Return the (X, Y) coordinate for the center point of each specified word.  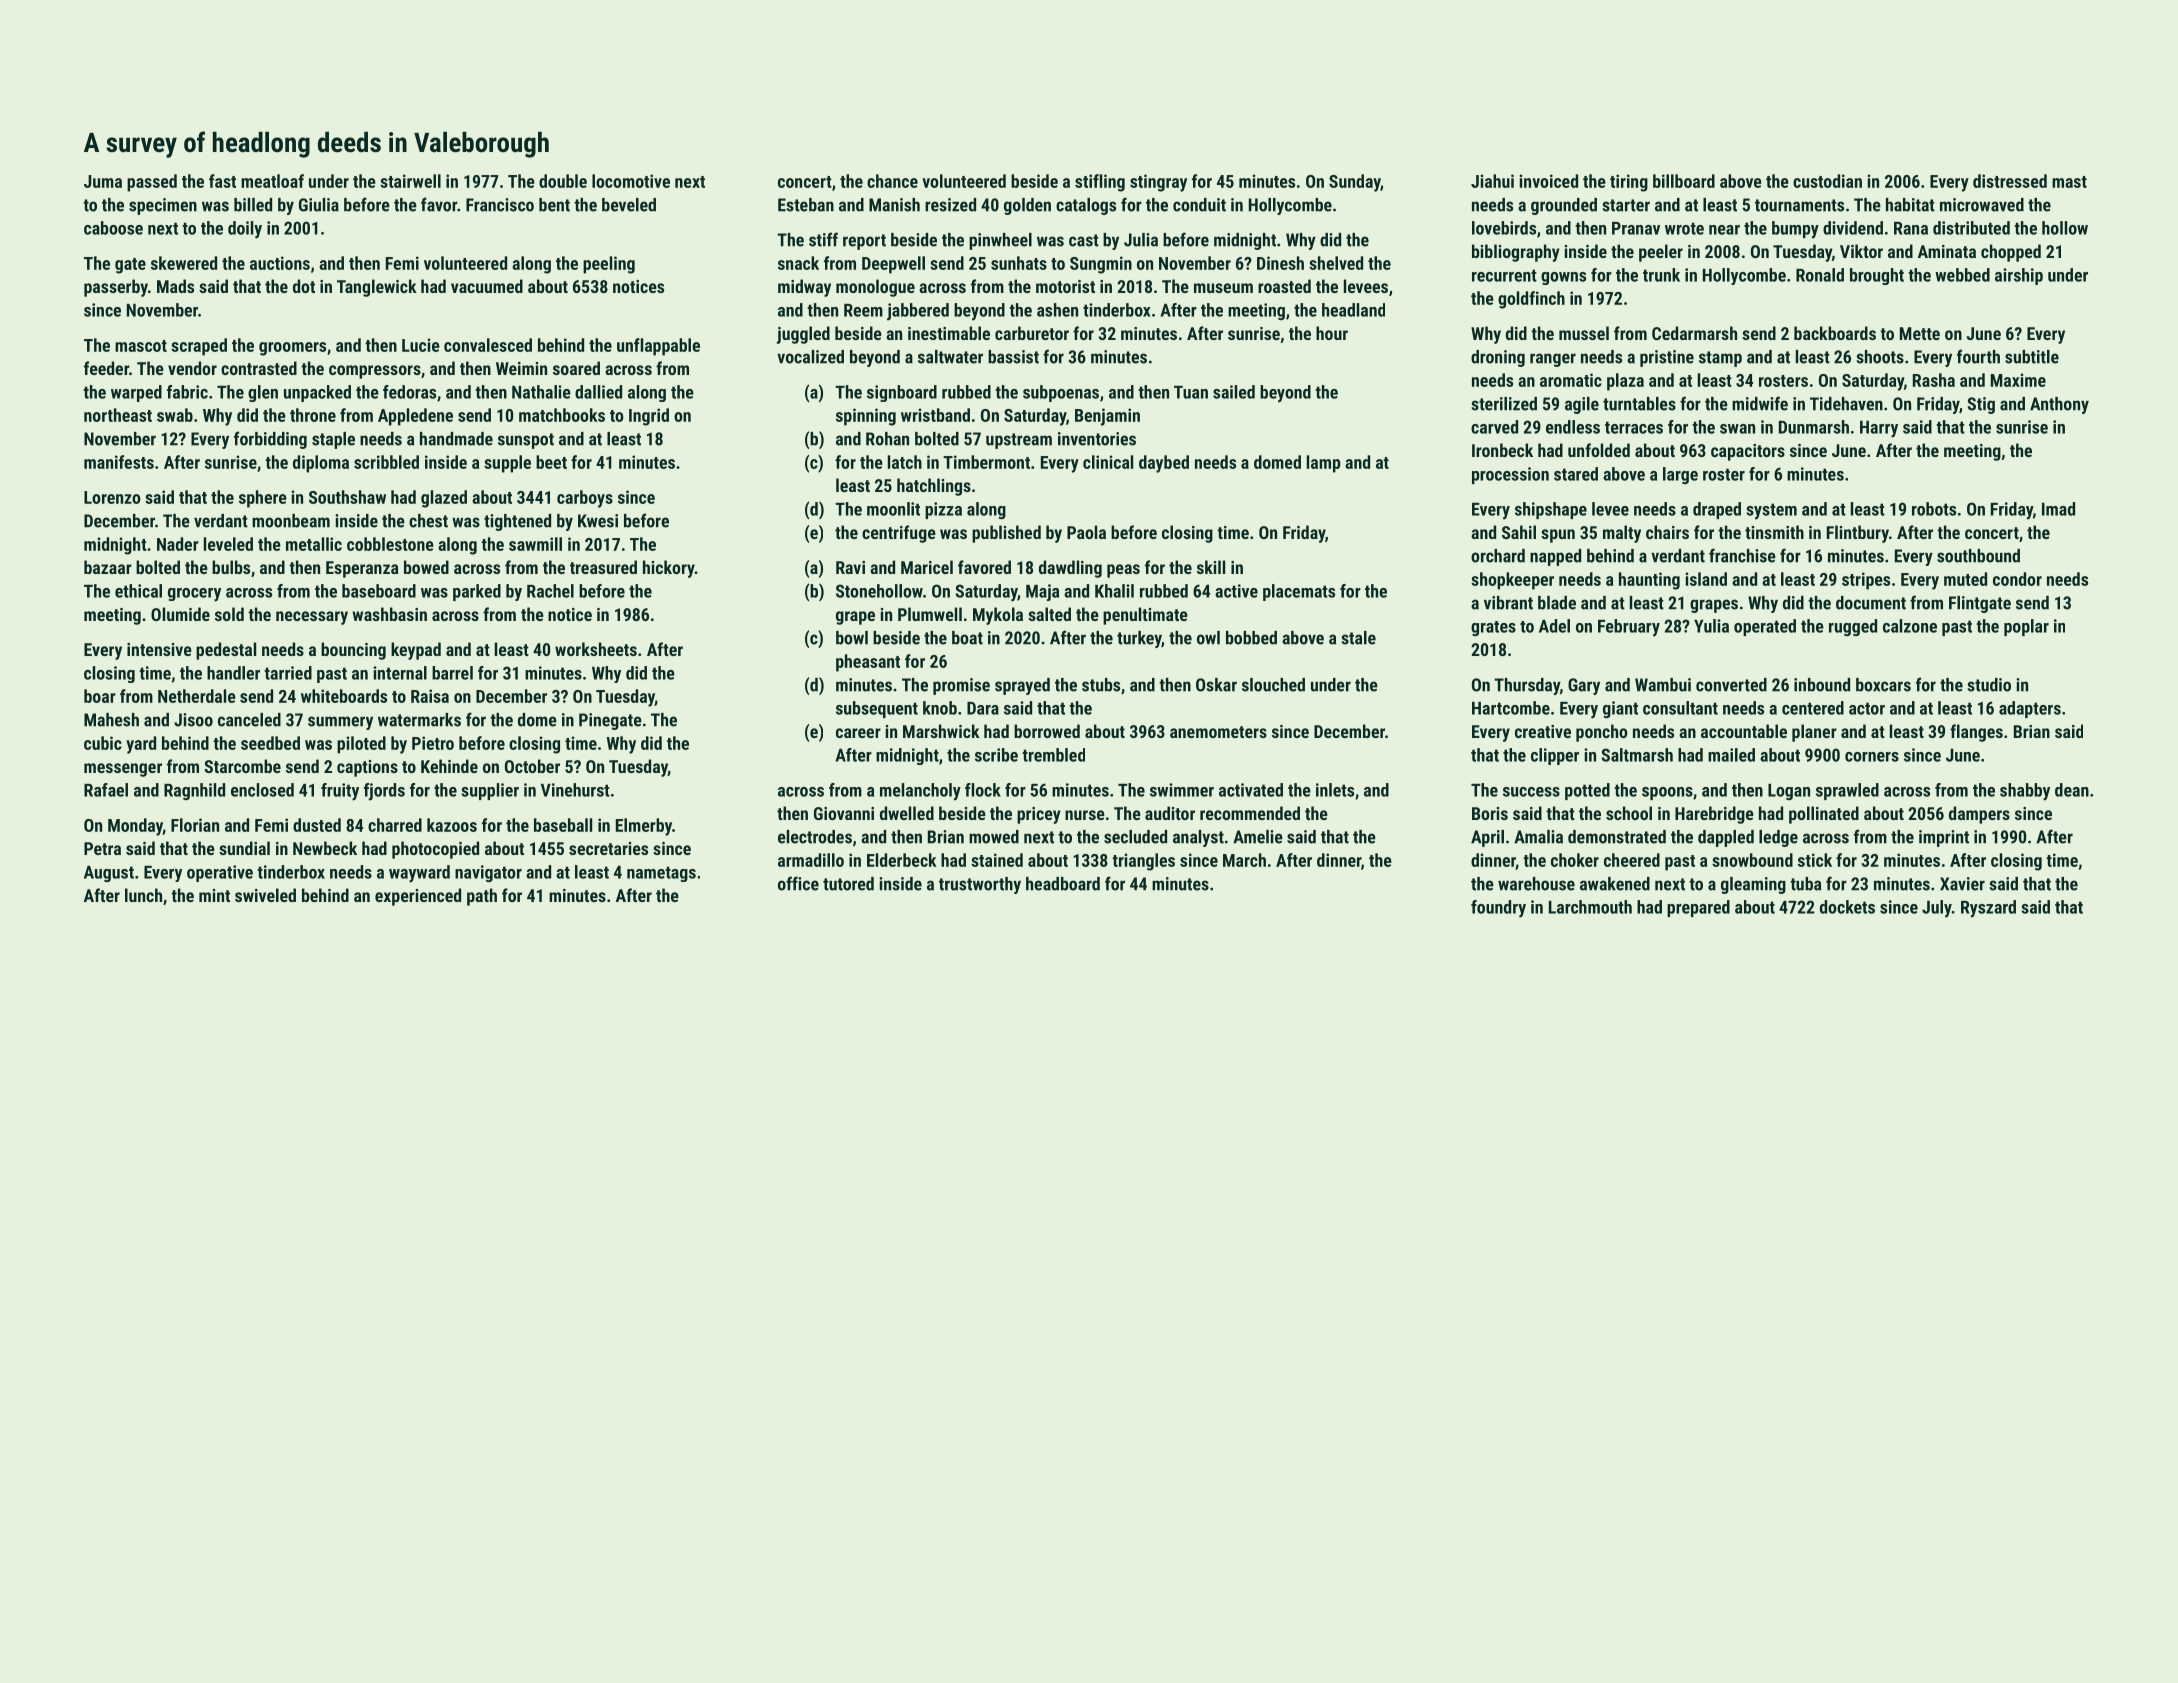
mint (214, 895)
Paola (1086, 532)
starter (1626, 205)
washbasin (390, 614)
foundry (1498, 909)
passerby (116, 288)
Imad (2058, 509)
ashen (1057, 310)
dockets (1847, 907)
